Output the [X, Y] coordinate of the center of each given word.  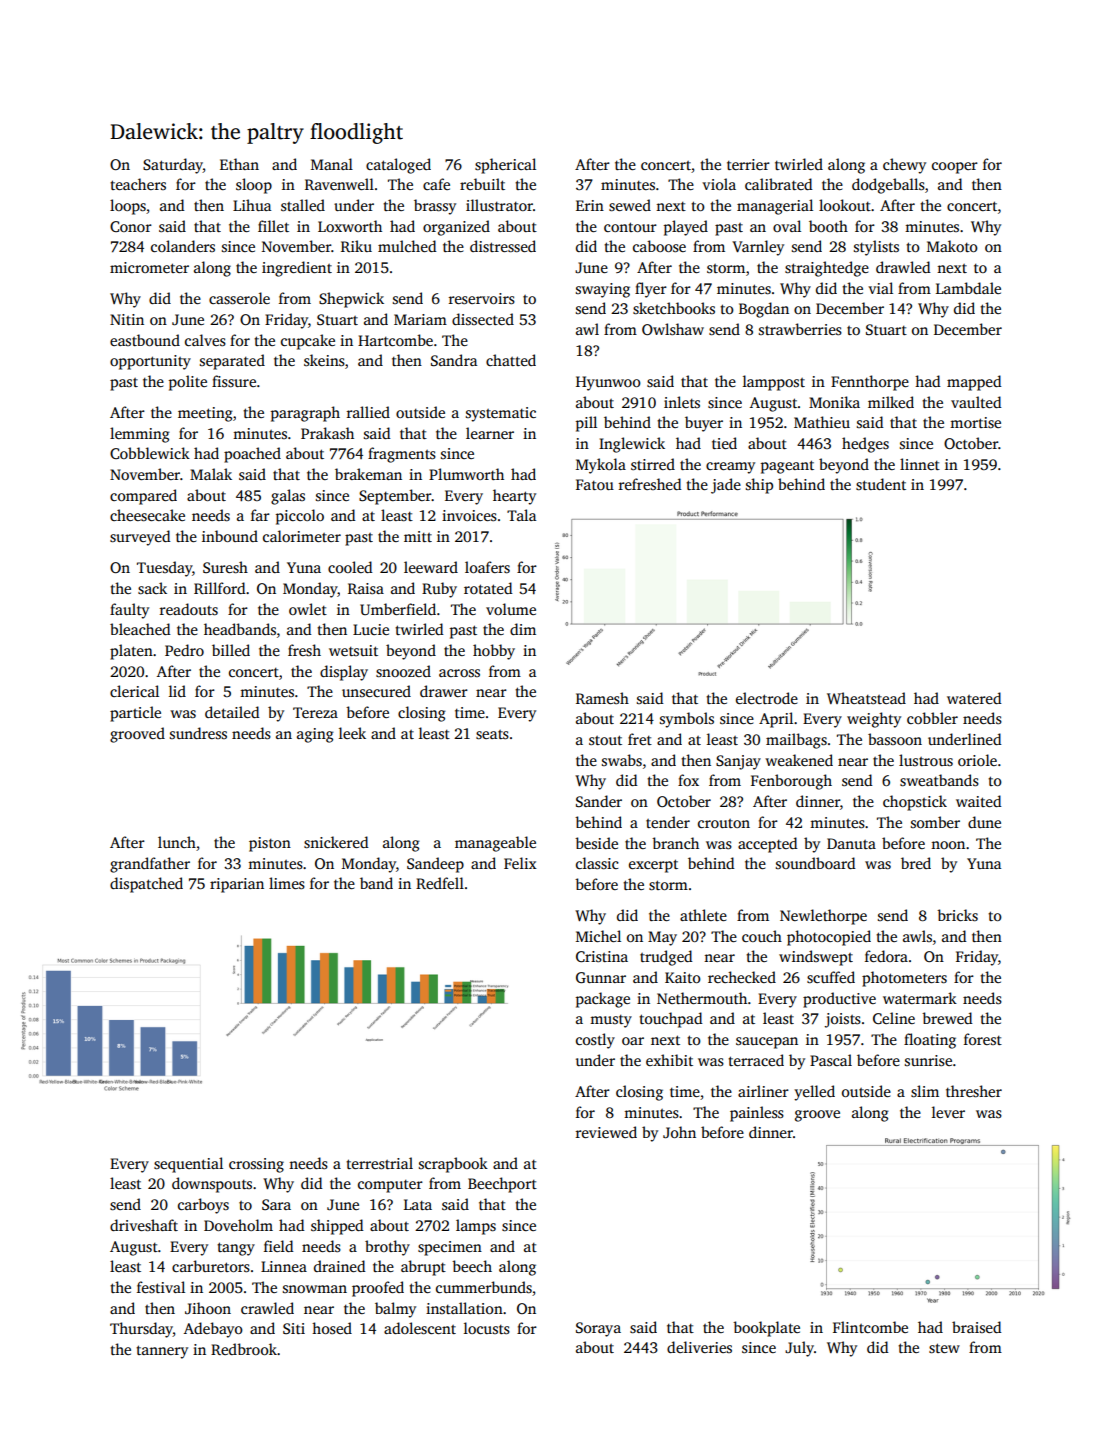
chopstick [915, 803]
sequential [188, 1165]
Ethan [239, 164]
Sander [599, 801]
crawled [267, 1308]
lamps [476, 1227]
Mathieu [822, 422]
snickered [336, 842]
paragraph [305, 414]
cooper [955, 168]
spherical [505, 166]
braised [977, 1327]
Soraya [598, 1329]
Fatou [595, 484]
